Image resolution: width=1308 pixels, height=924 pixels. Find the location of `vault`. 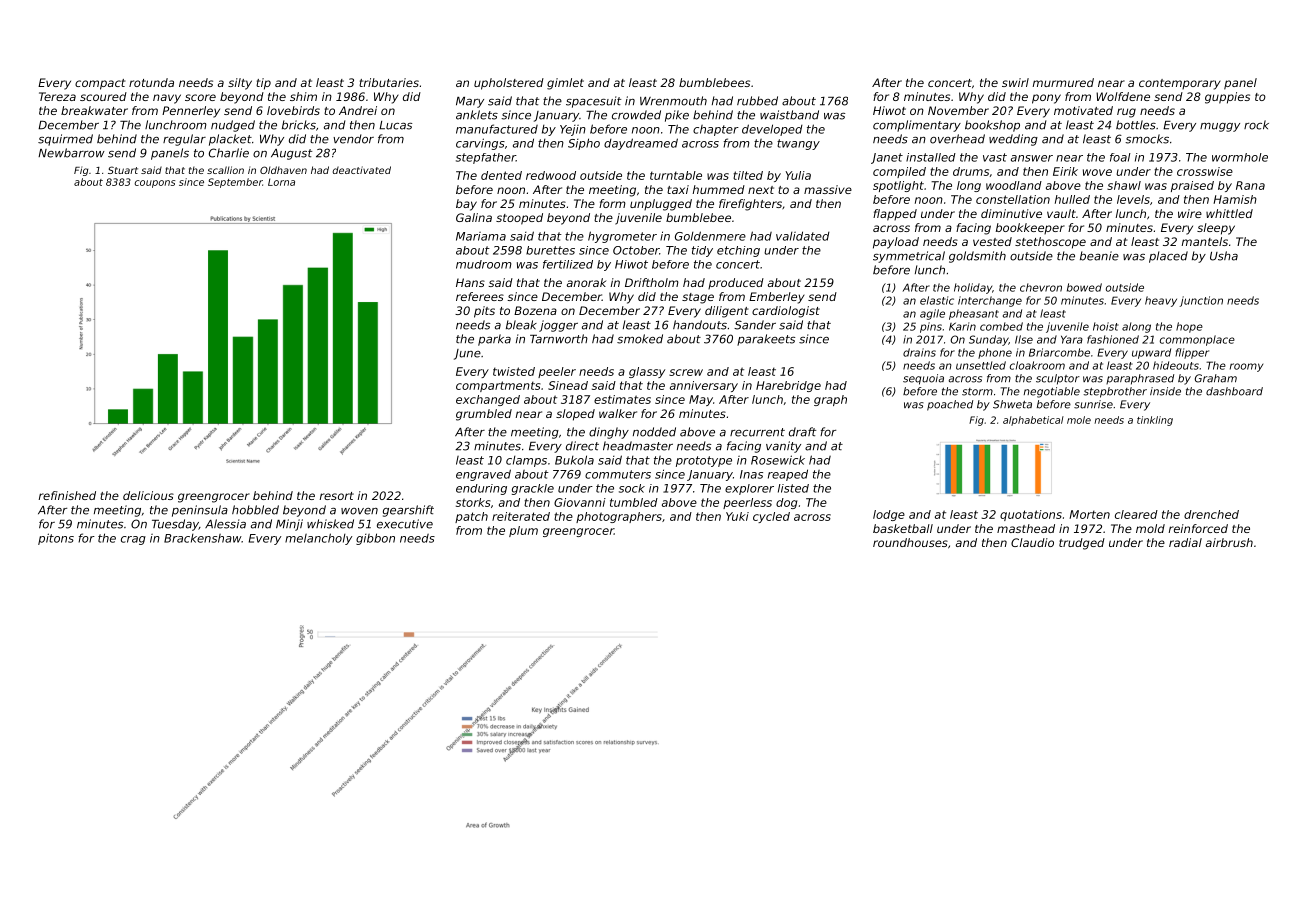

vault is located at coordinates (1061, 213).
